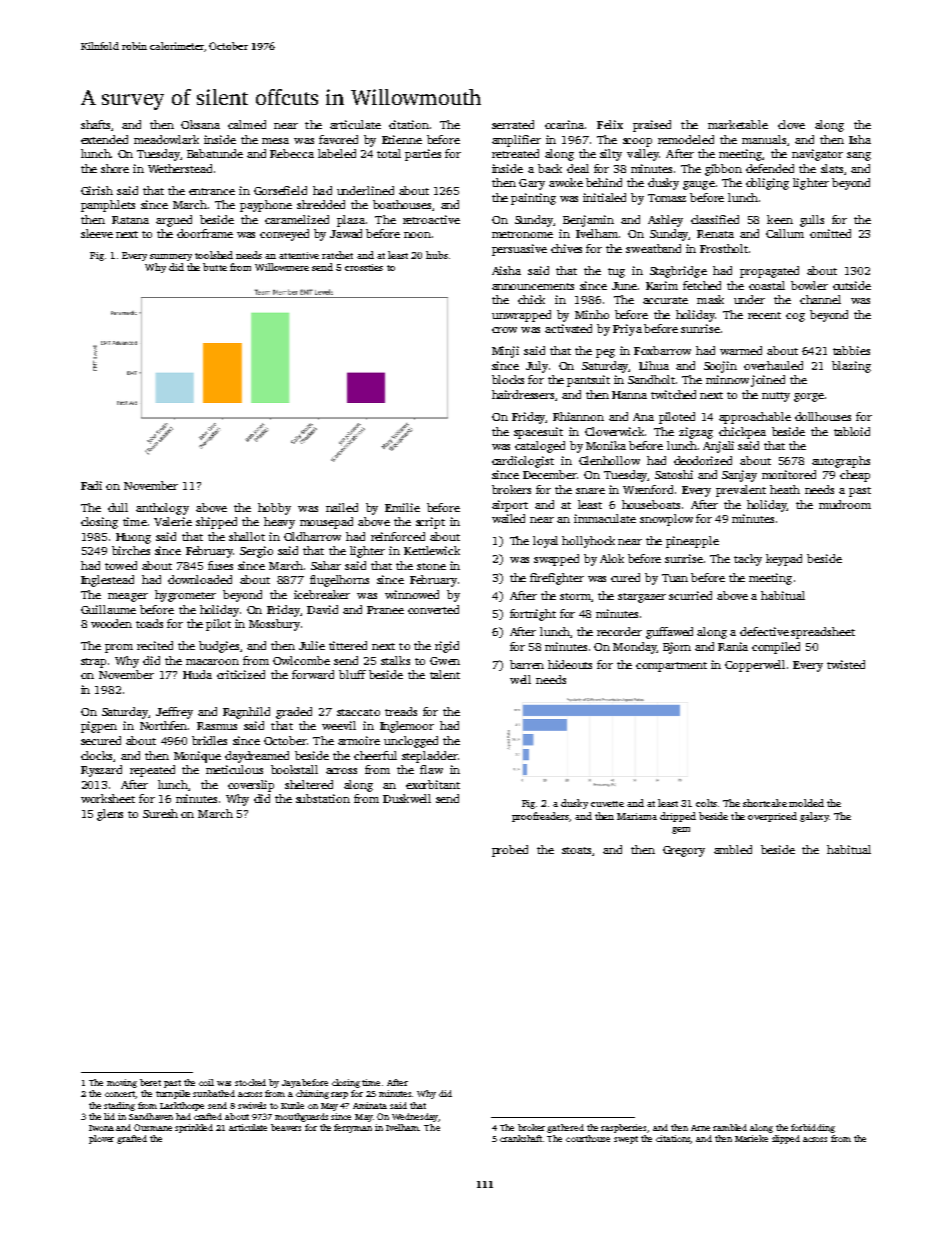 The height and width of the screenshot is (1233, 952). What do you see at coordinates (153, 1127) in the screenshot?
I see `Ousmane` at bounding box center [153, 1127].
